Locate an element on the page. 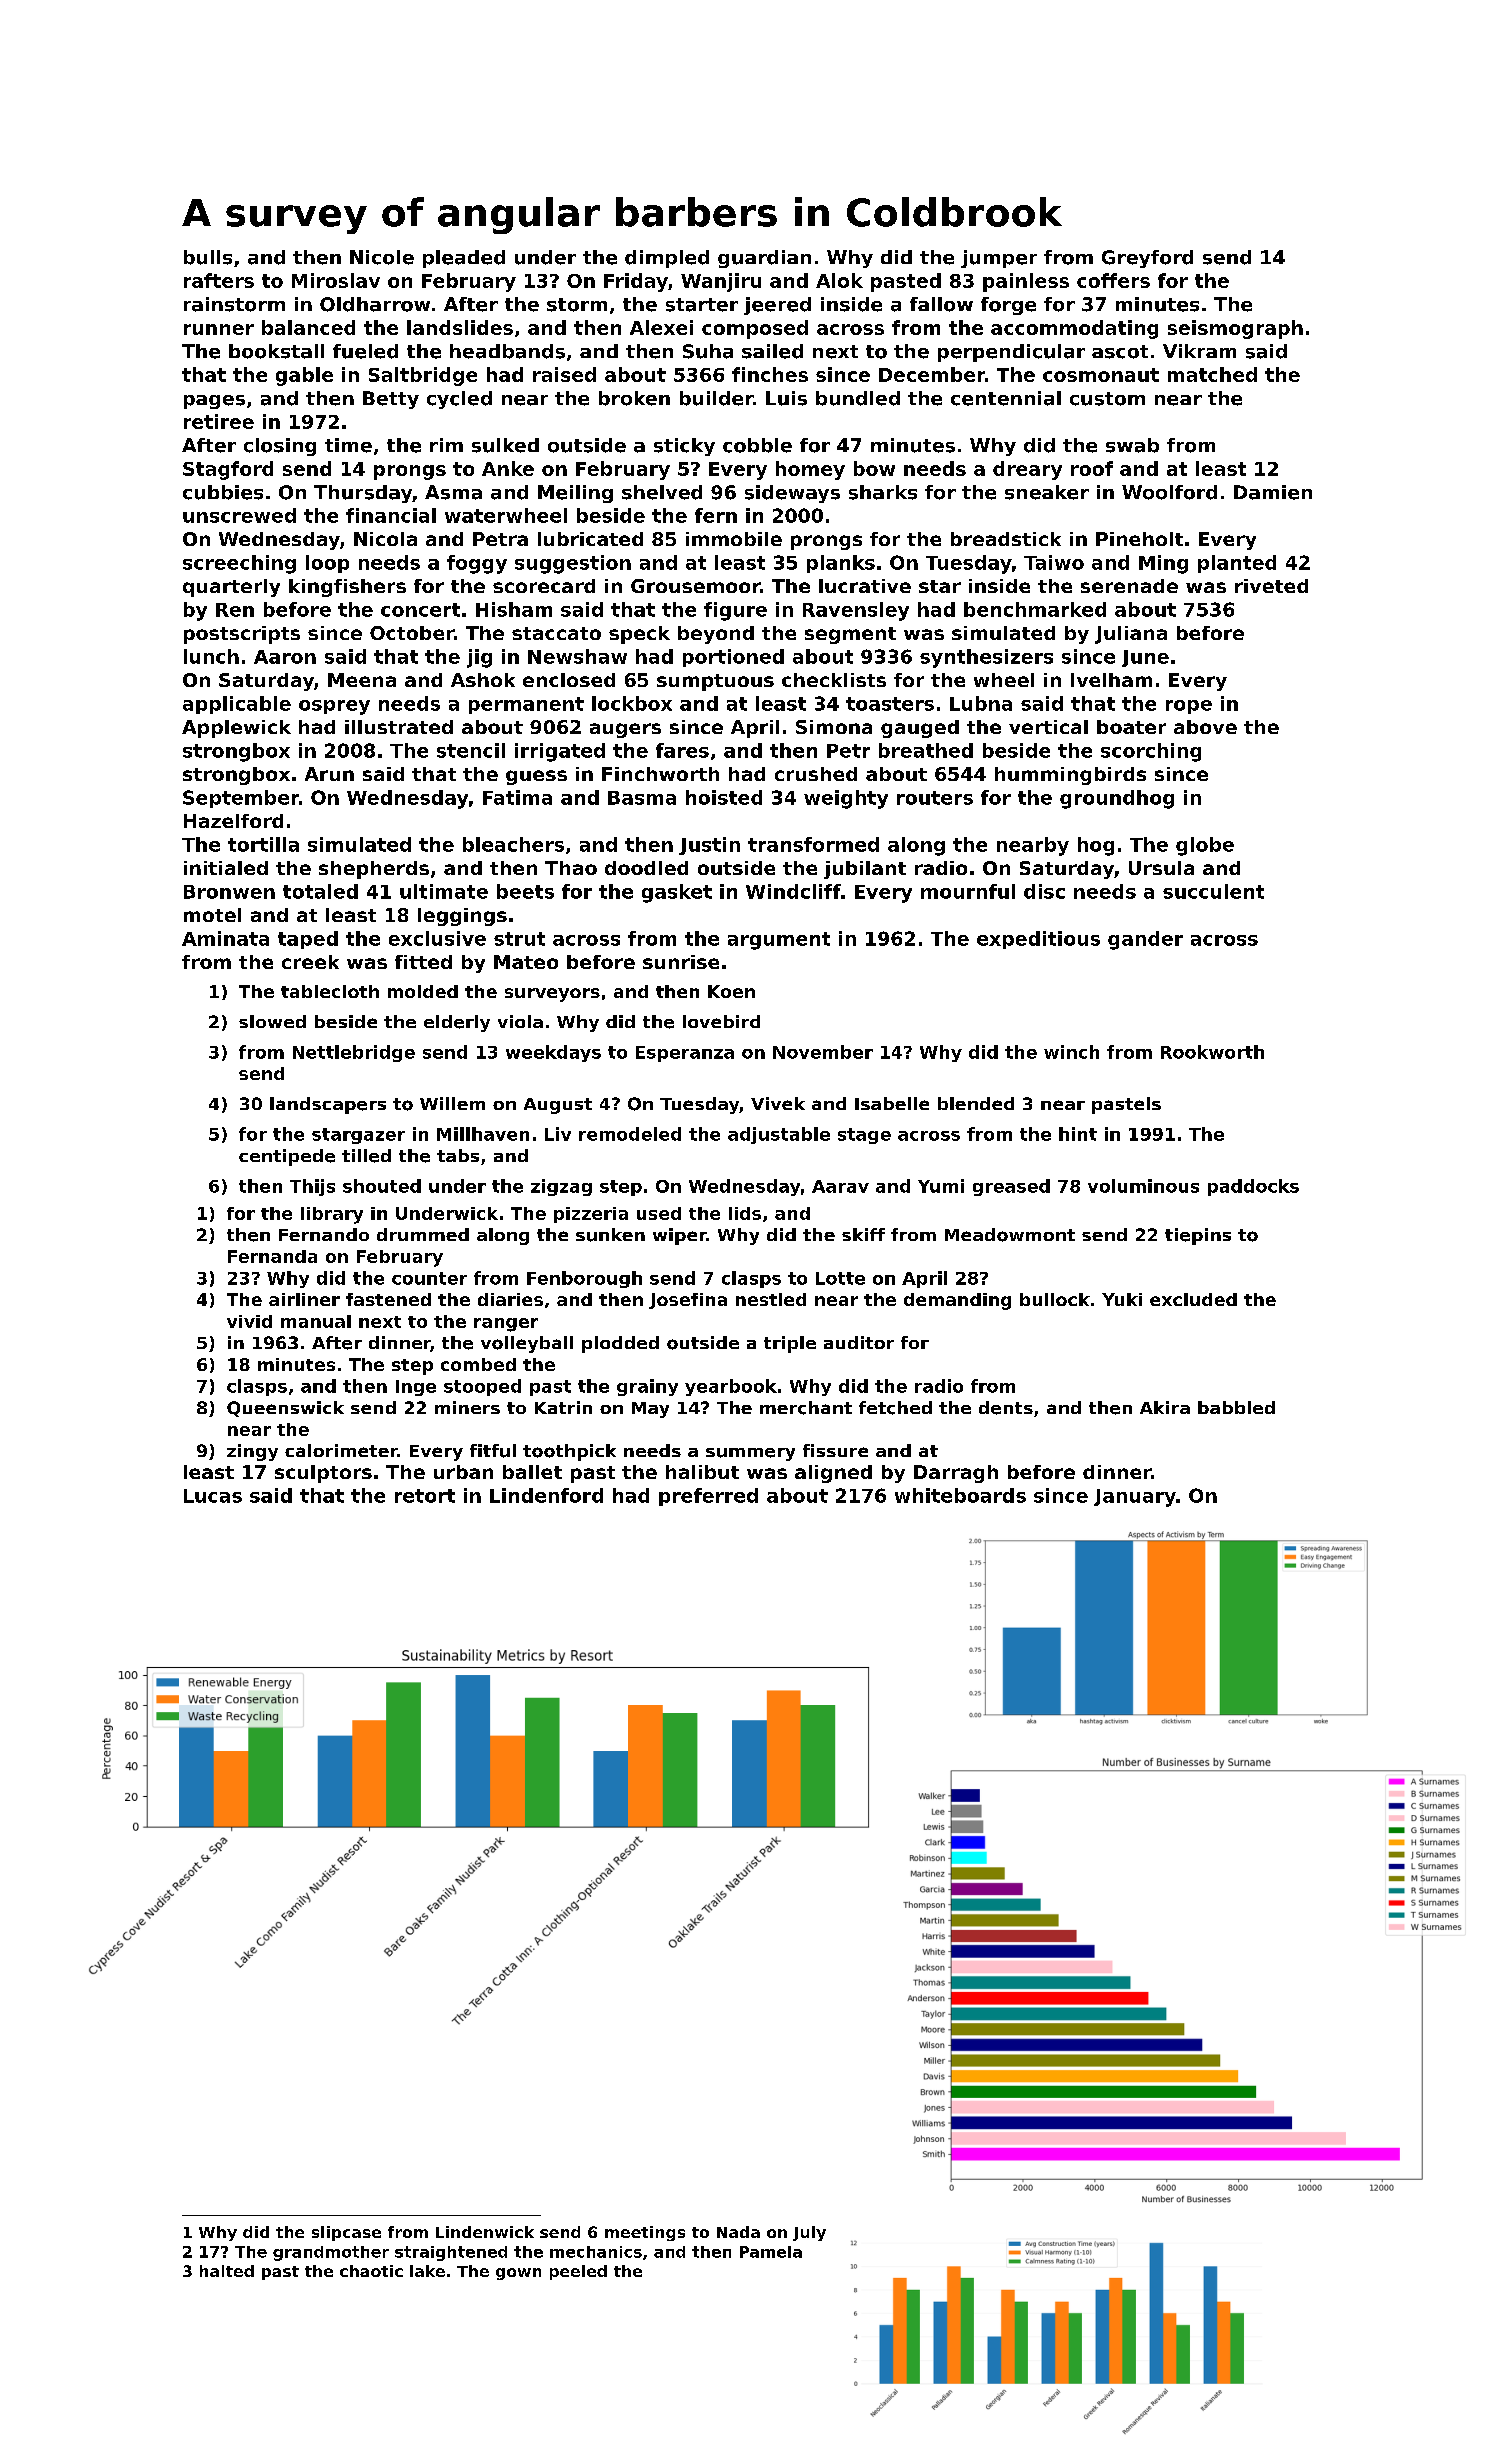 The height and width of the image is (2464, 1496). sideways is located at coordinates (792, 494).
